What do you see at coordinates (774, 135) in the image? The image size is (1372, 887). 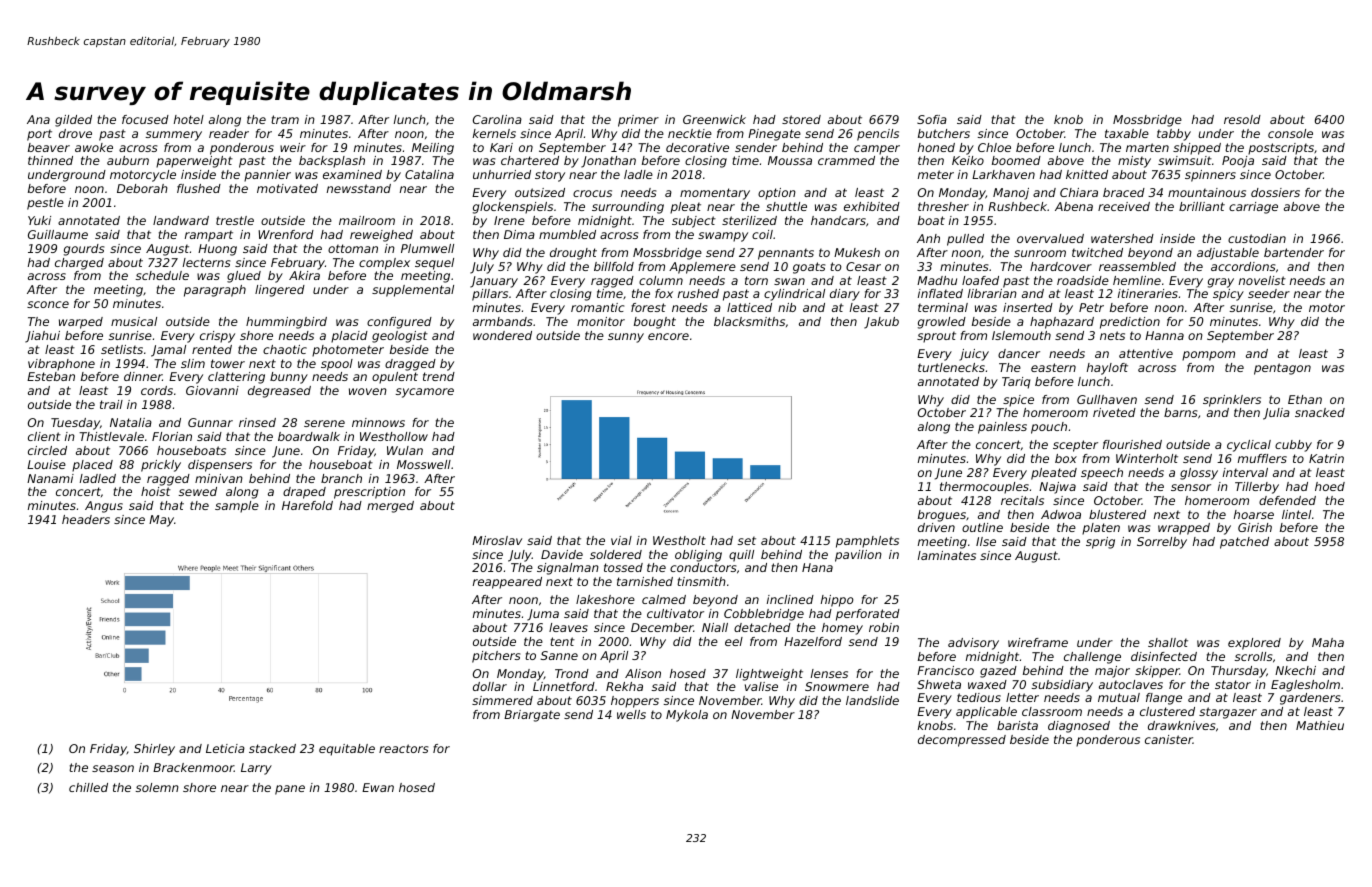 I see `Pinegate` at bounding box center [774, 135].
